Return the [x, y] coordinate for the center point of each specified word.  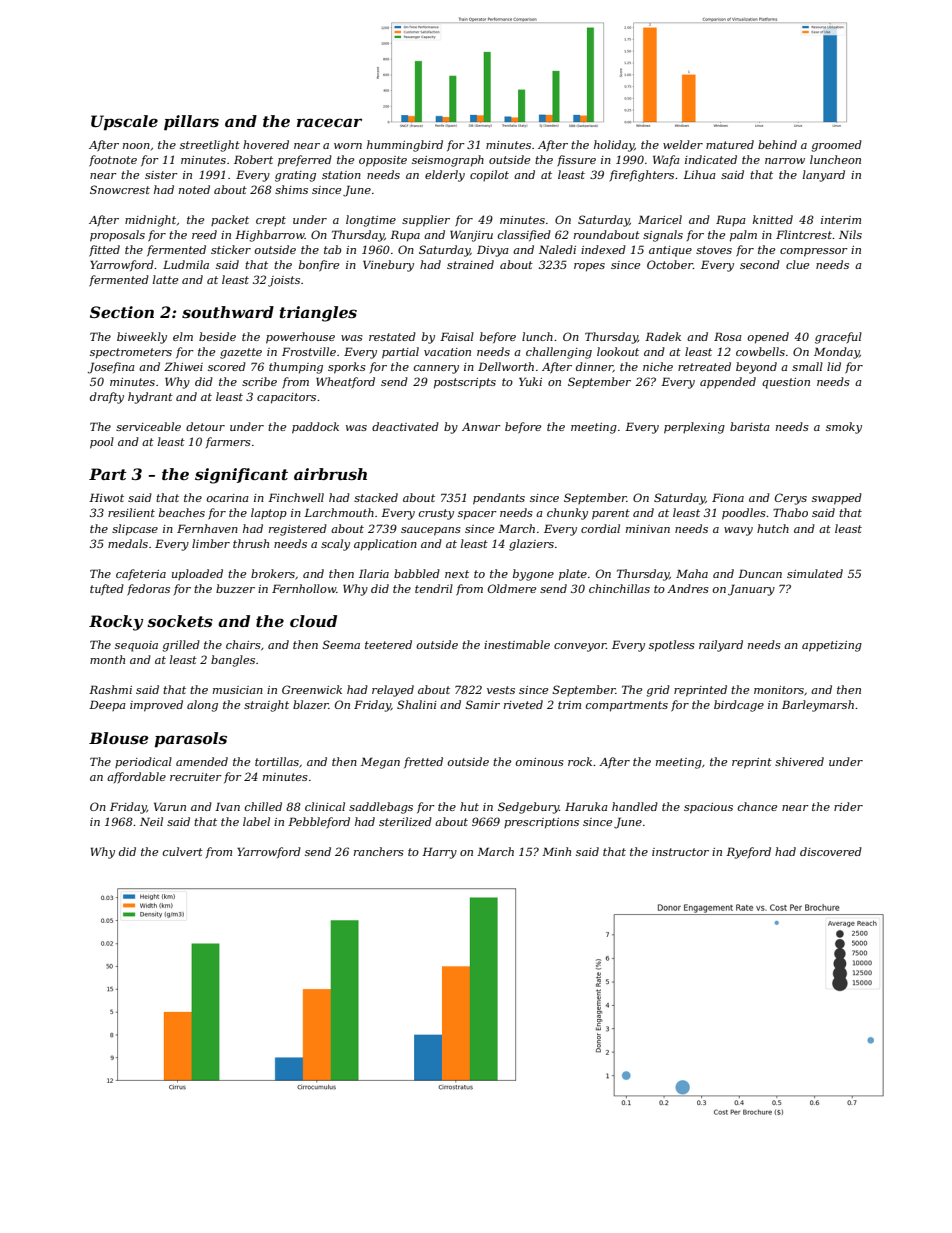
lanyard [824, 176]
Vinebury [388, 266]
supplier [426, 221]
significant [241, 476]
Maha [692, 573]
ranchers [379, 851]
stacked [376, 497]
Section [122, 312]
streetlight [210, 146]
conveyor [580, 647]
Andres [688, 588]
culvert [183, 851]
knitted [773, 219]
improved [156, 706]
